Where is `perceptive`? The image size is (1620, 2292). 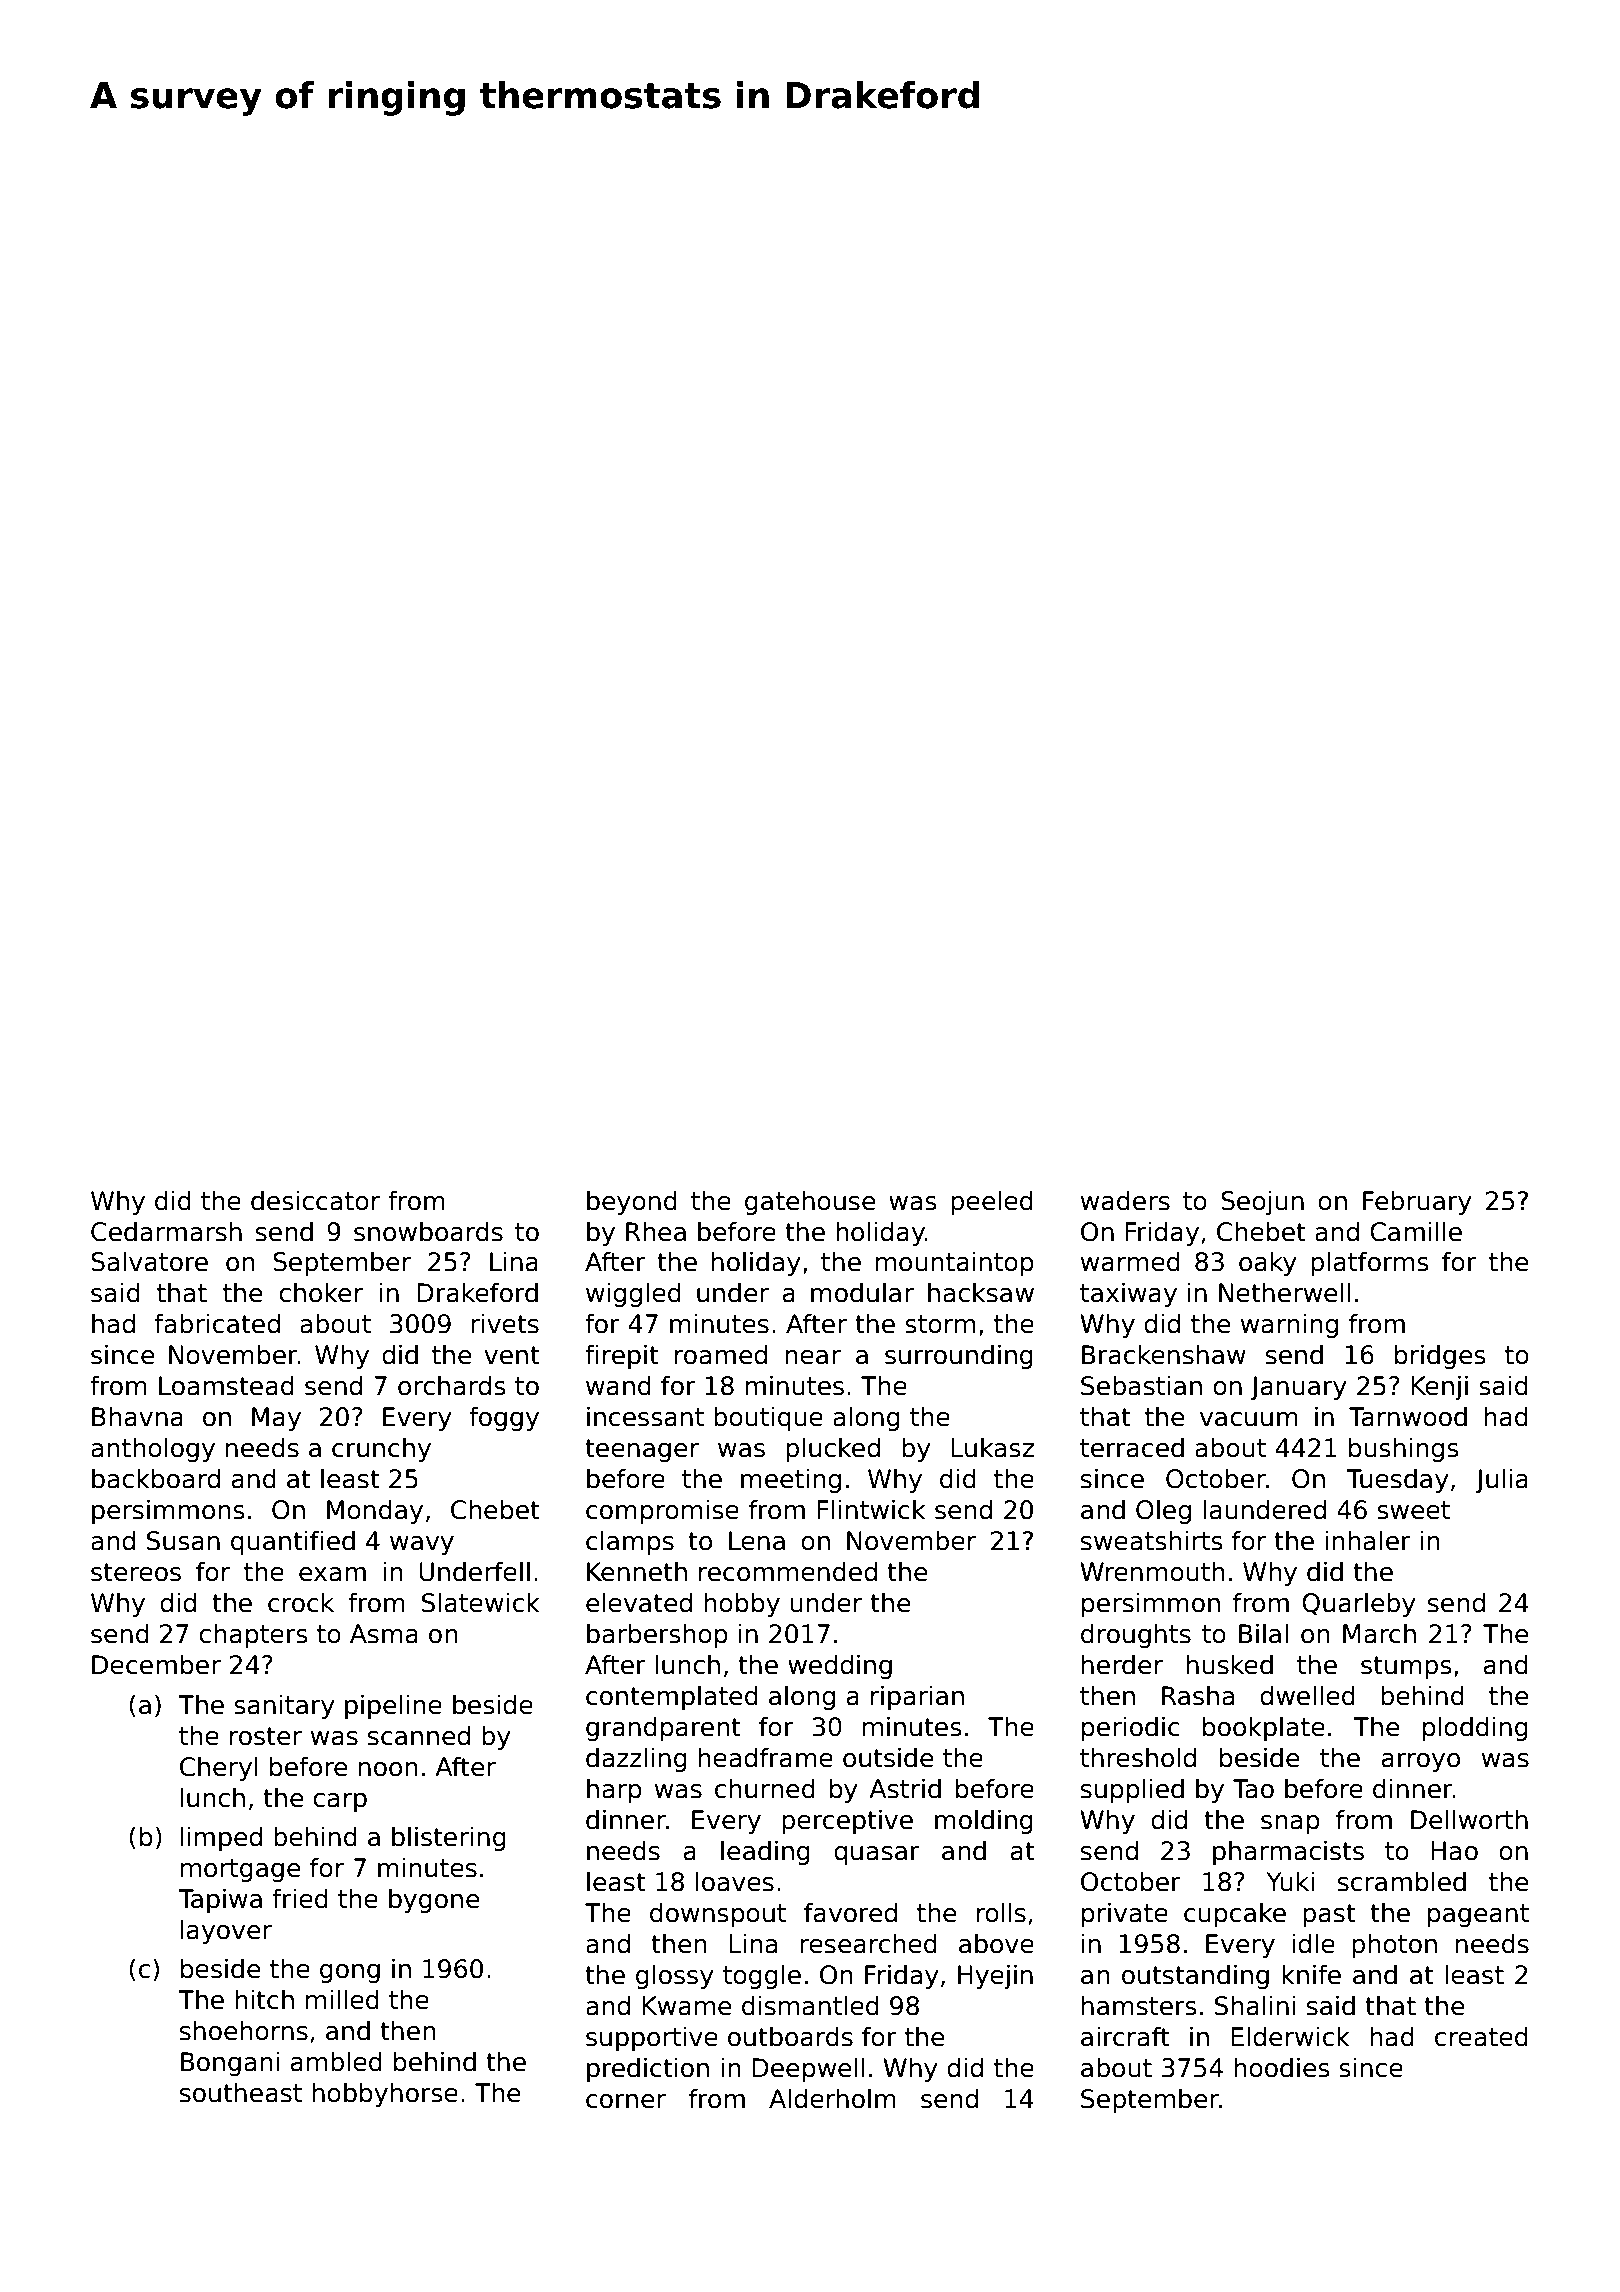 perceptive is located at coordinates (847, 1821).
